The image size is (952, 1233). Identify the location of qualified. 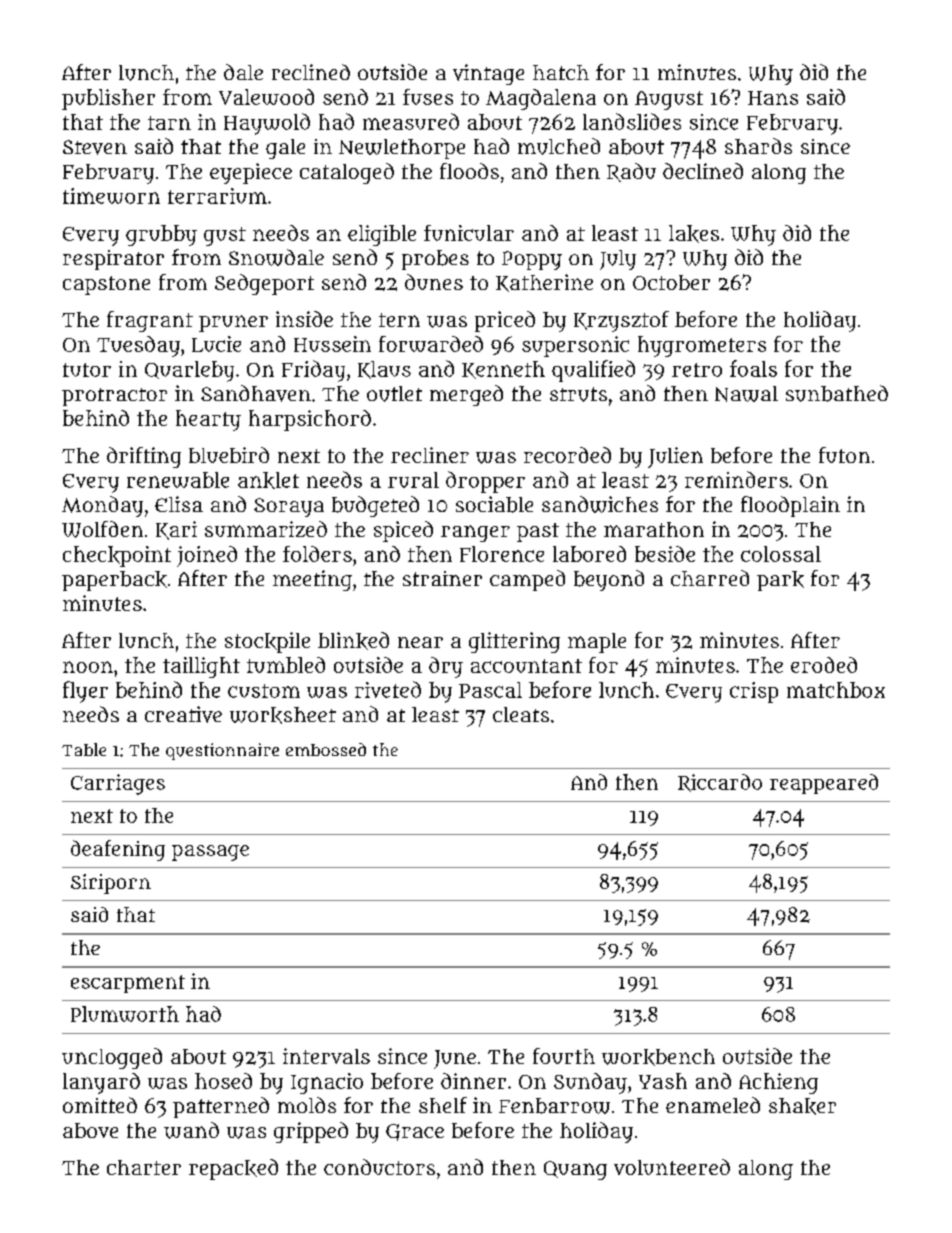
(593, 371).
